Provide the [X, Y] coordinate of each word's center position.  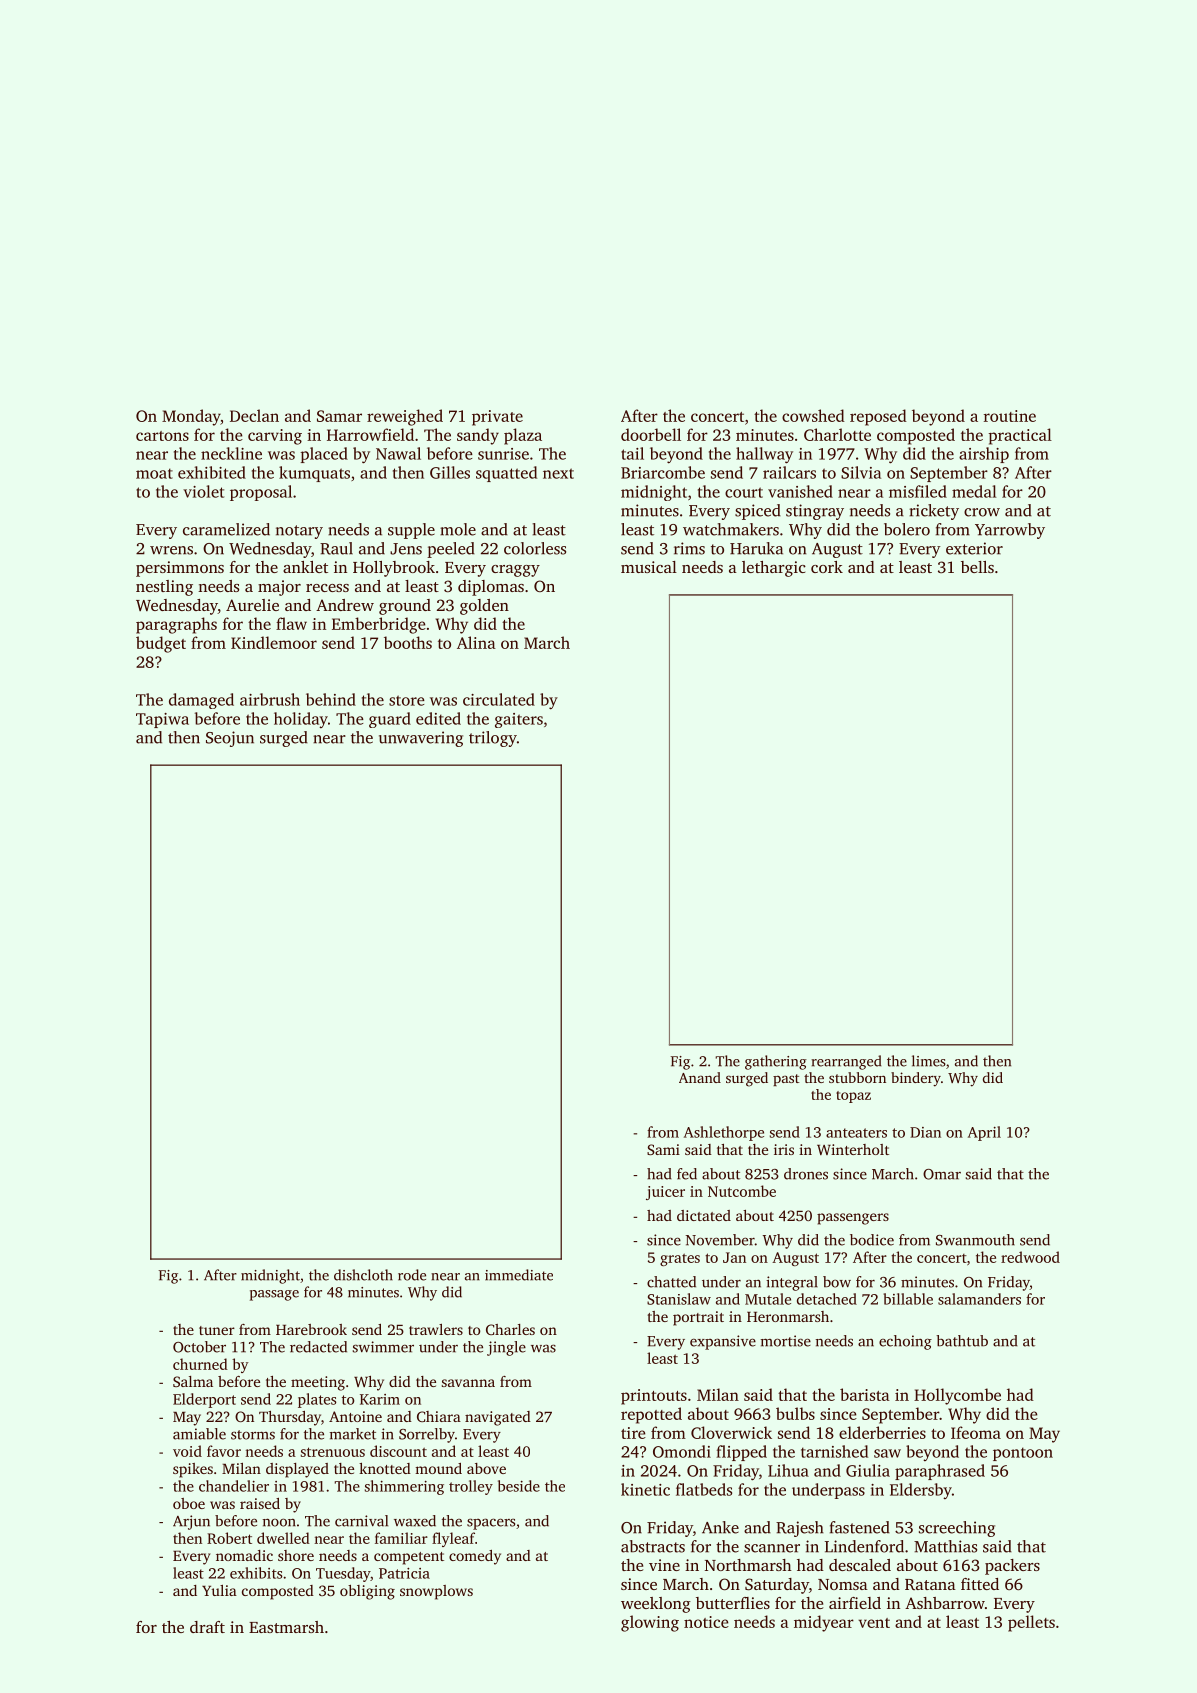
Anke [720, 1527]
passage [274, 1295]
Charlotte [837, 434]
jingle [506, 1348]
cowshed [813, 415]
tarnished [834, 1451]
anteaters [856, 1133]
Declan [254, 415]
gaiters [519, 720]
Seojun [230, 739]
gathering [776, 1062]
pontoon [1023, 1454]
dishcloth [363, 1275]
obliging [367, 1592]
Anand [700, 1077]
